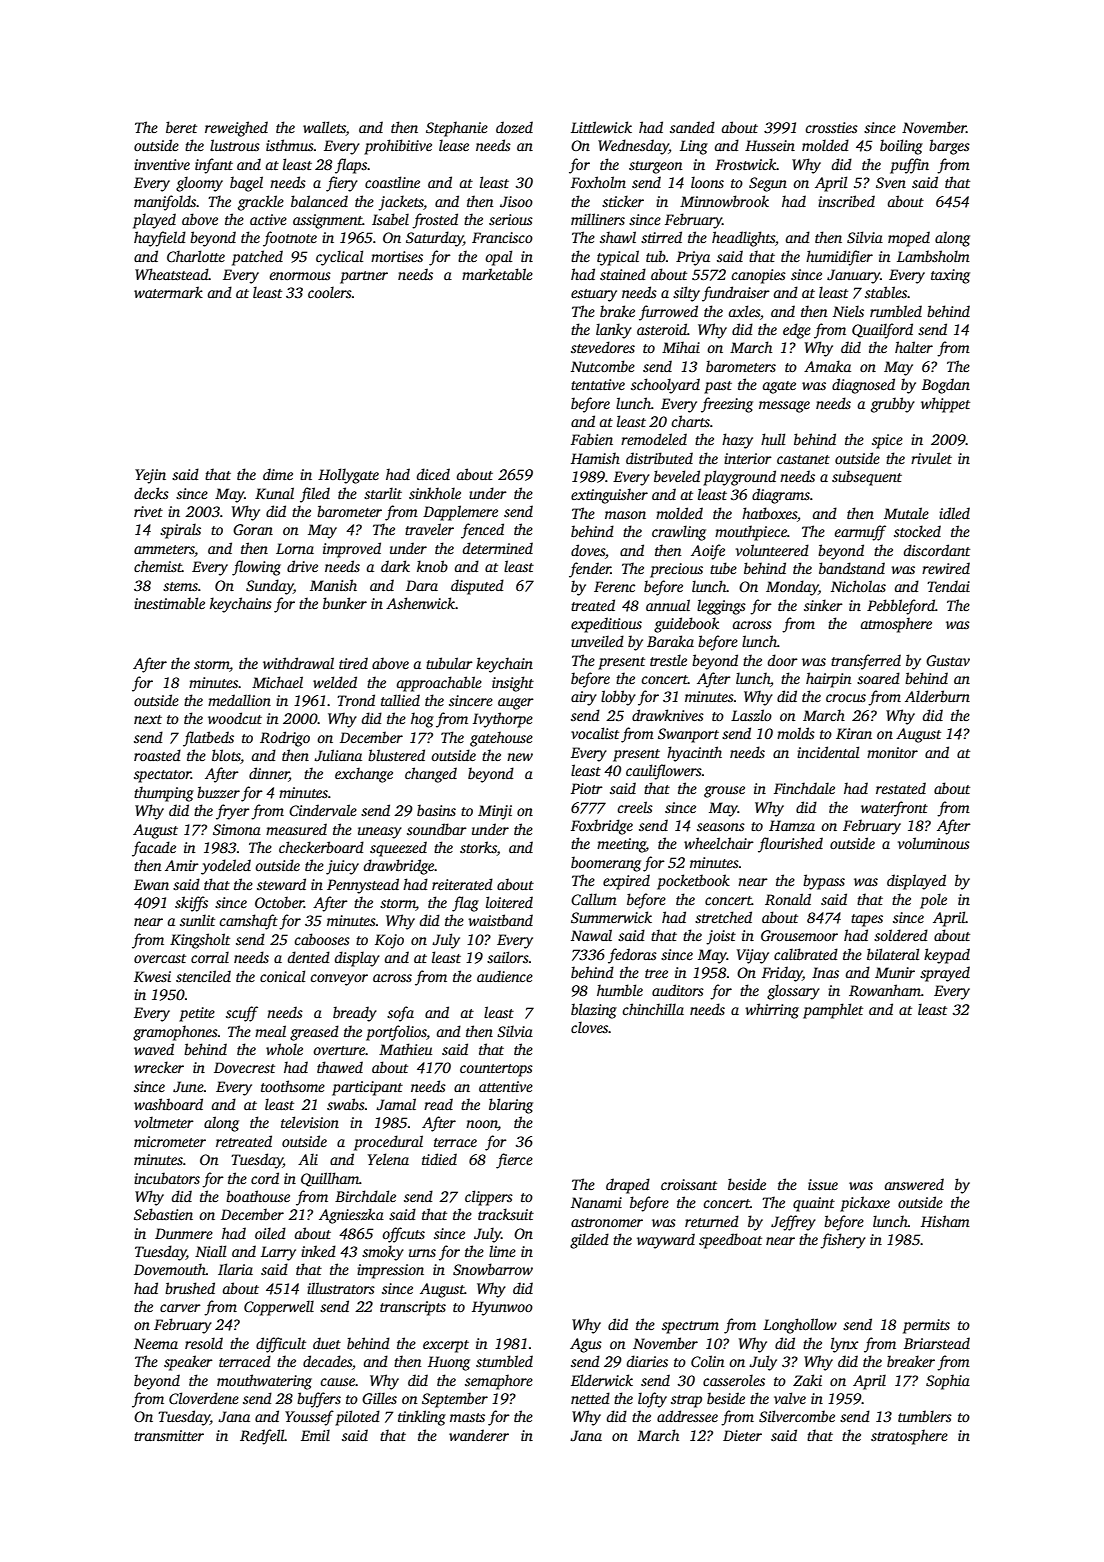 This page has width=1104, height=1562. Describe the element at coordinates (909, 1437) in the page. I see `stratosphere` at that location.
